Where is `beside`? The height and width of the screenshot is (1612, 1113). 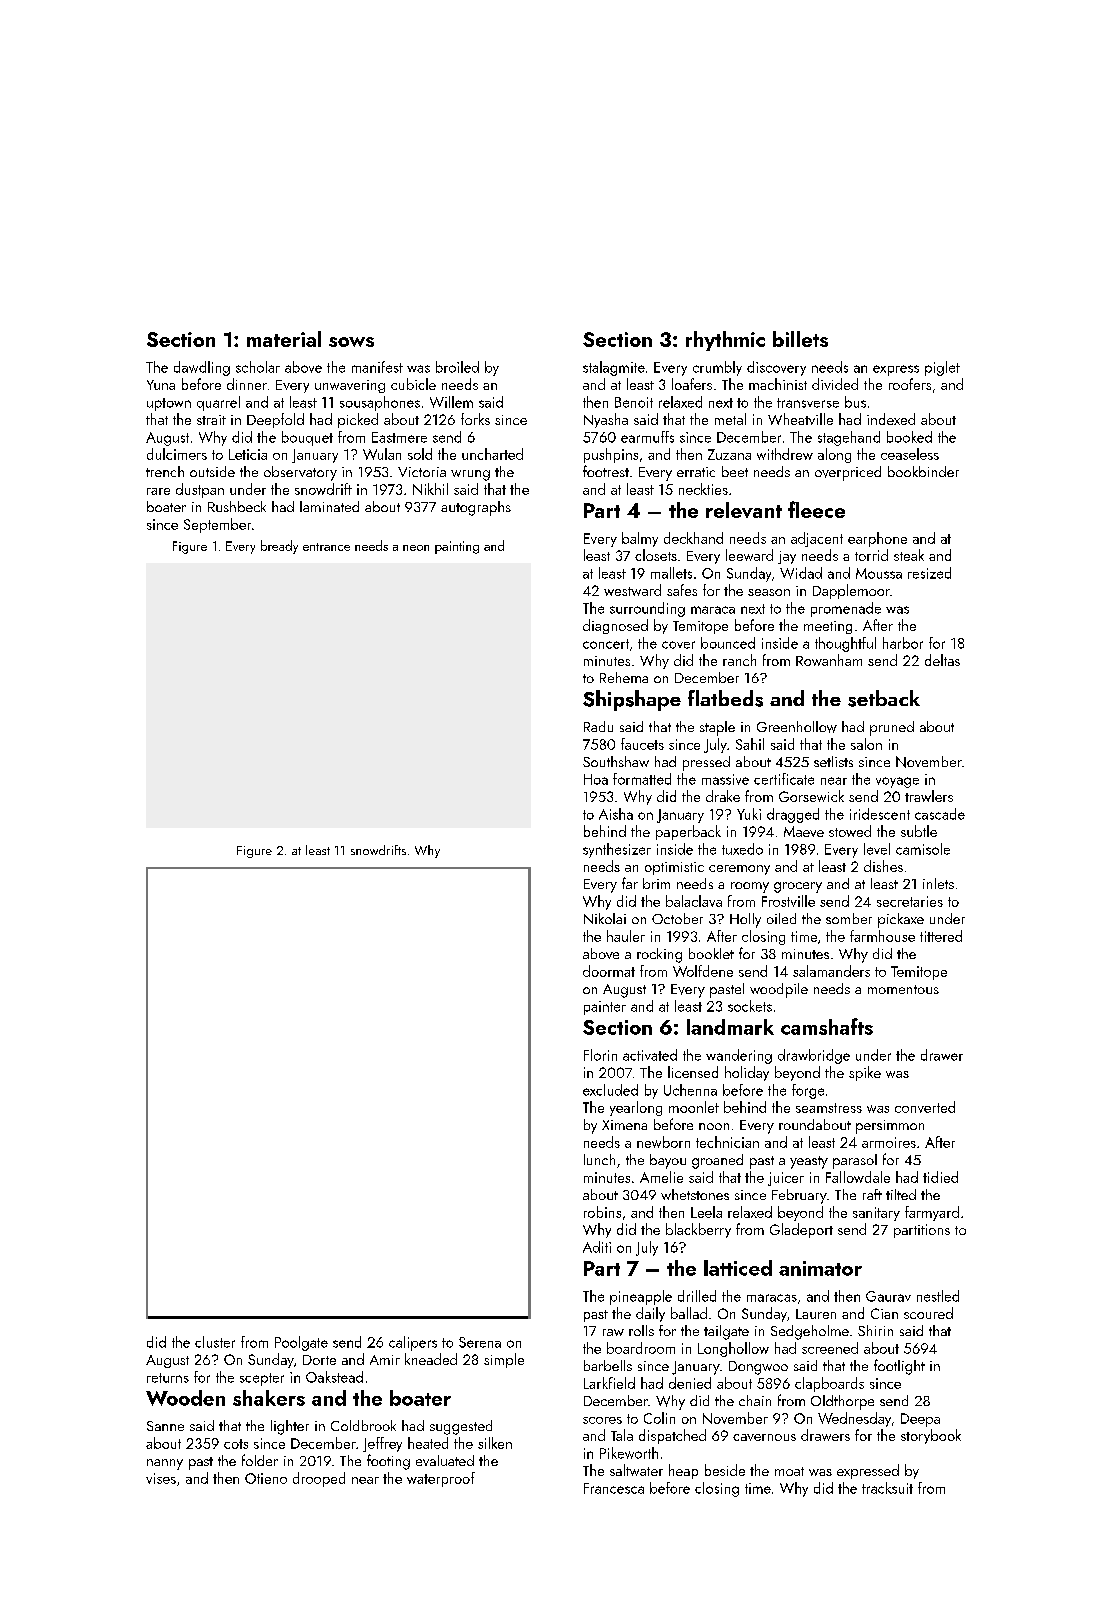 beside is located at coordinates (725, 1470).
